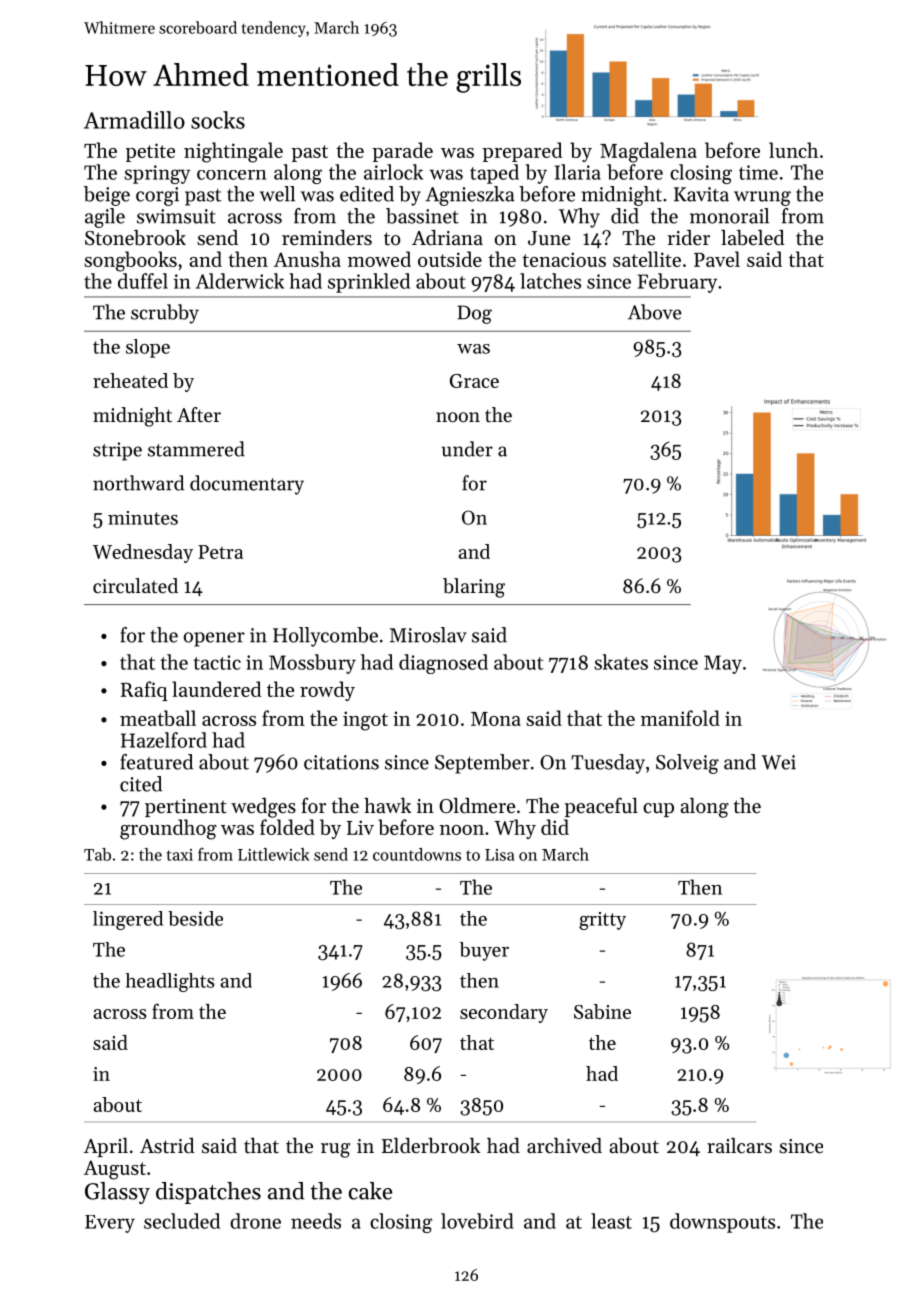  I want to click on Pavel, so click(717, 259).
